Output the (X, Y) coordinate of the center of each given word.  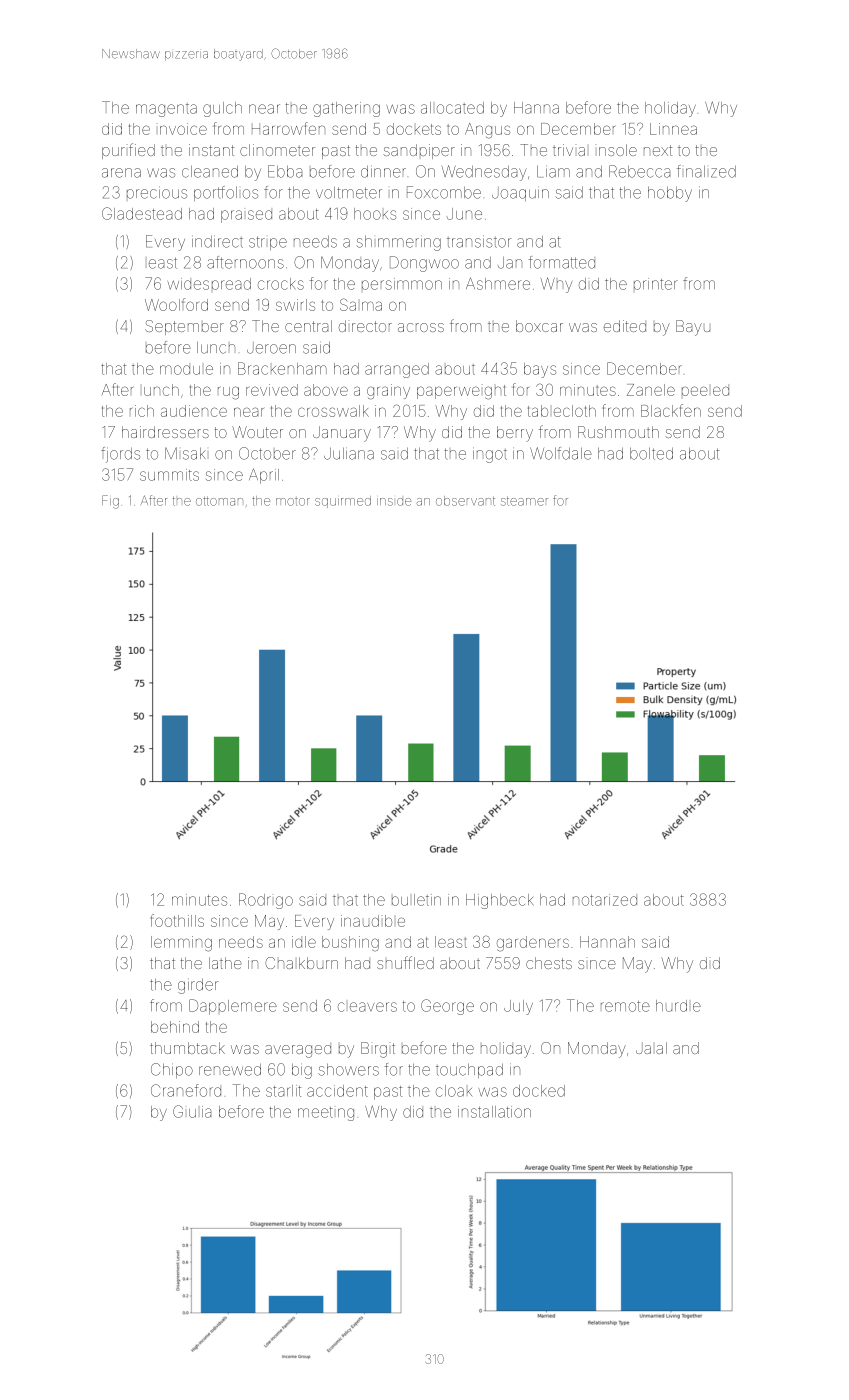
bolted (651, 454)
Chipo (172, 1070)
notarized (605, 900)
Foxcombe (444, 192)
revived (272, 390)
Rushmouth (618, 432)
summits (169, 475)
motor (293, 502)
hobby (670, 194)
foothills (177, 920)
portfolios (226, 193)
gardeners (533, 944)
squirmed (343, 502)
